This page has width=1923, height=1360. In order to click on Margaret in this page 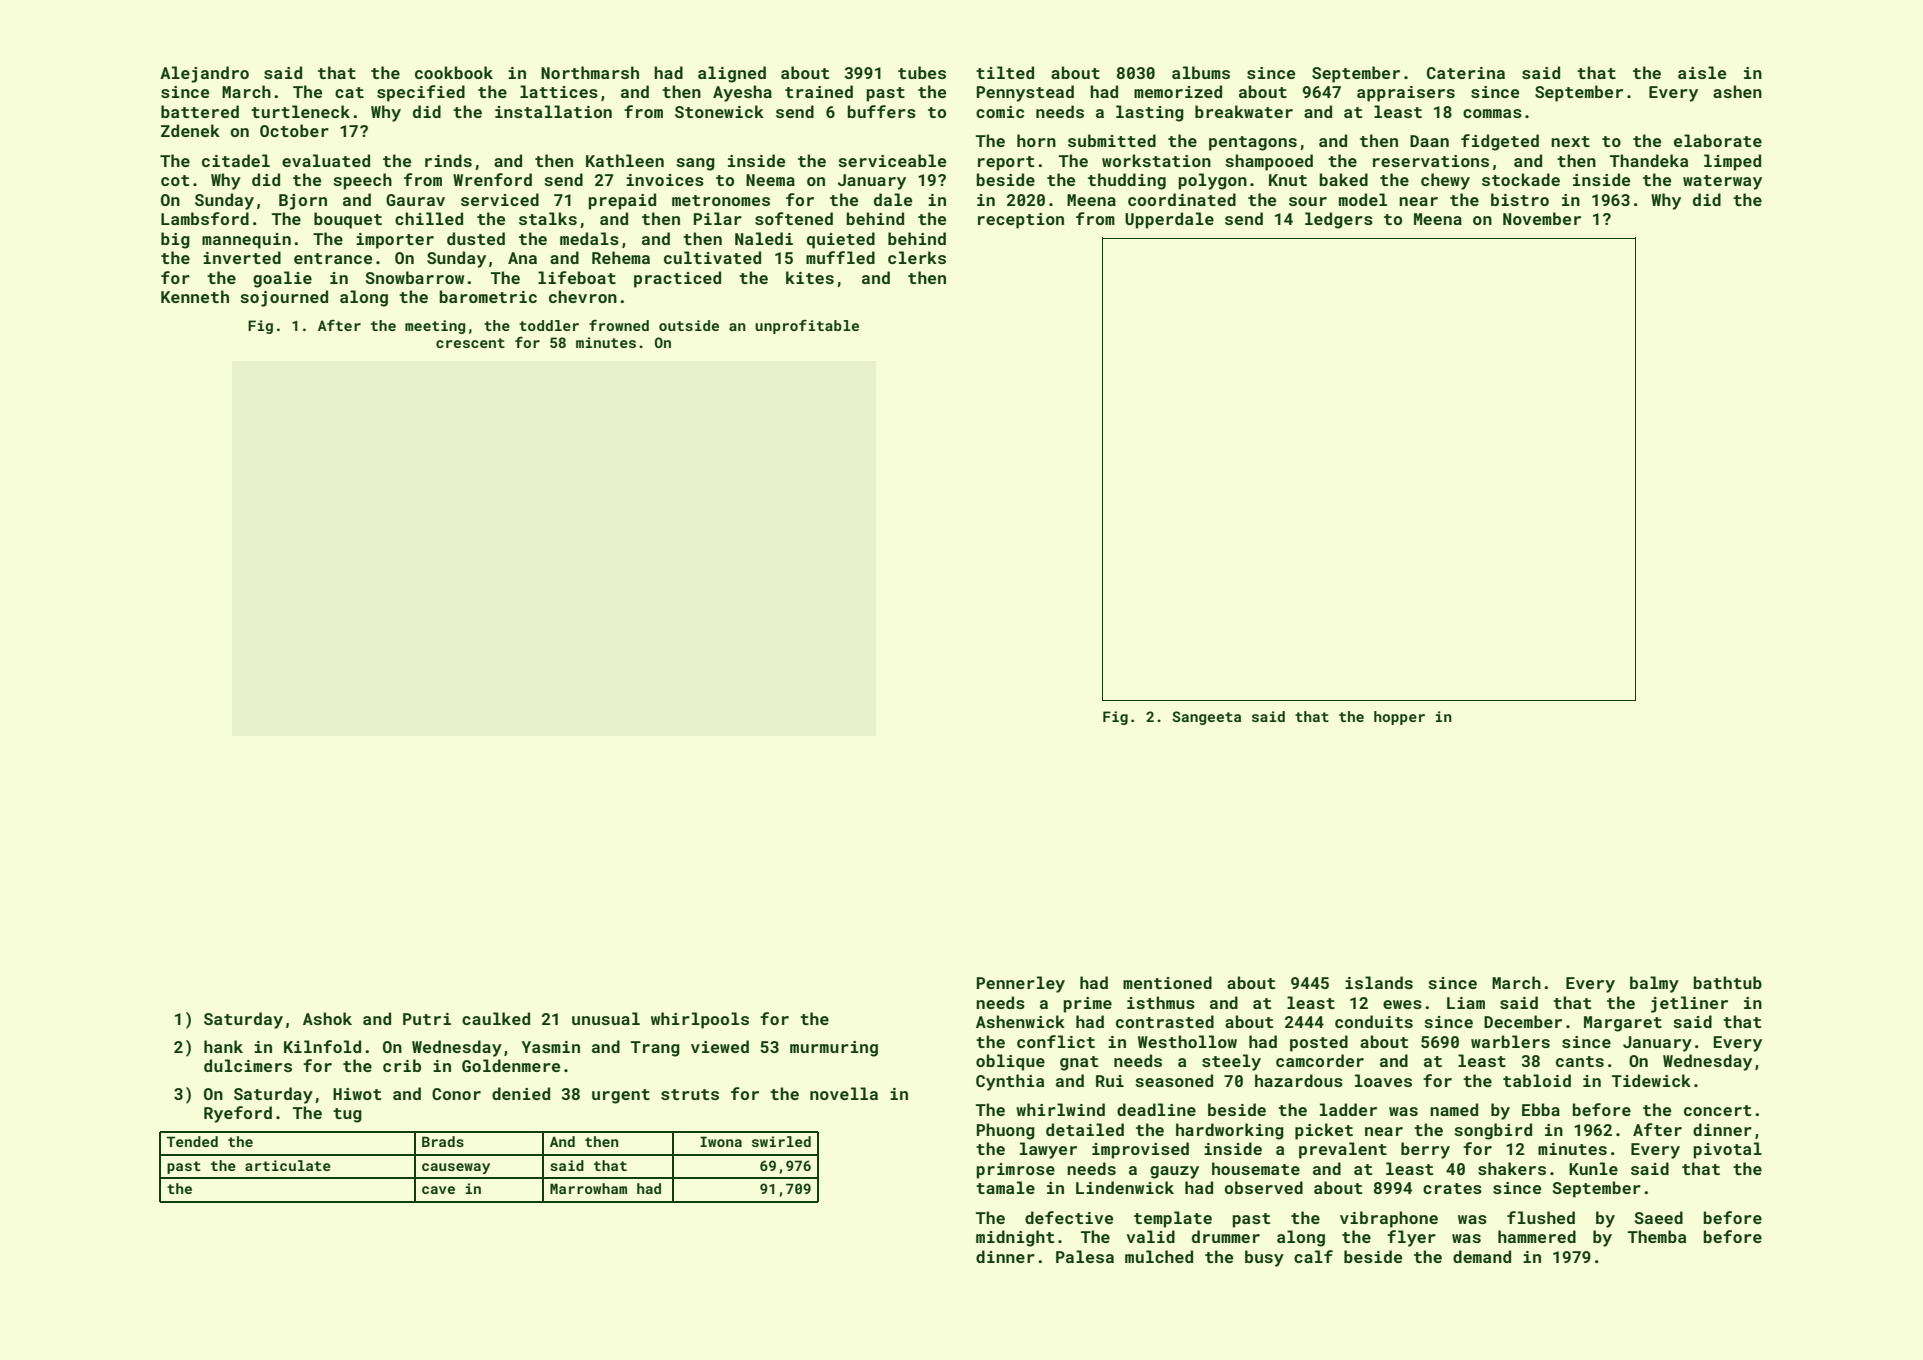, I will do `click(1623, 1024)`.
